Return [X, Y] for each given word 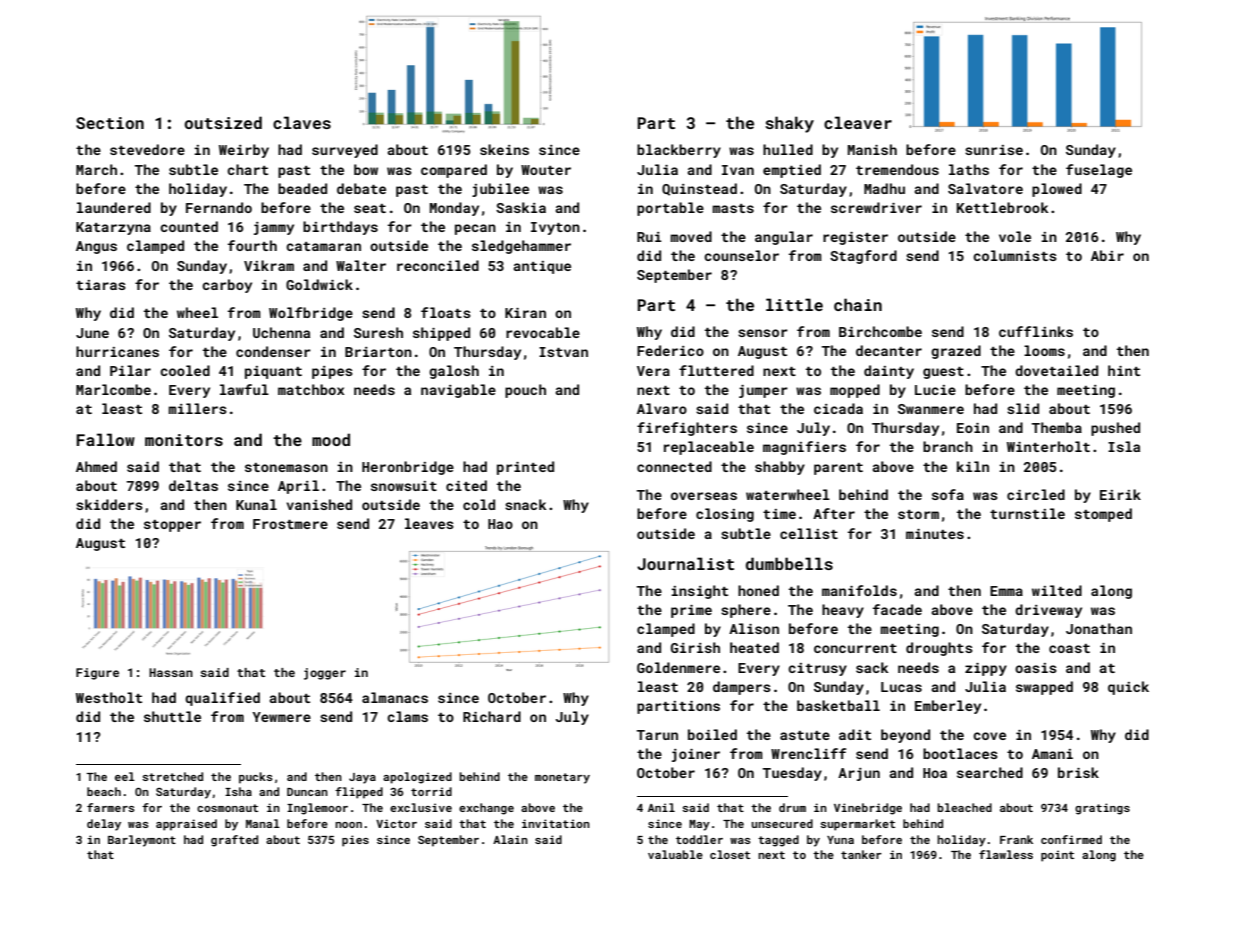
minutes [935, 534]
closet [730, 854]
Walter [361, 265]
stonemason [286, 467]
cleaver [858, 122]
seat [370, 208]
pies [355, 841]
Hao [500, 524]
